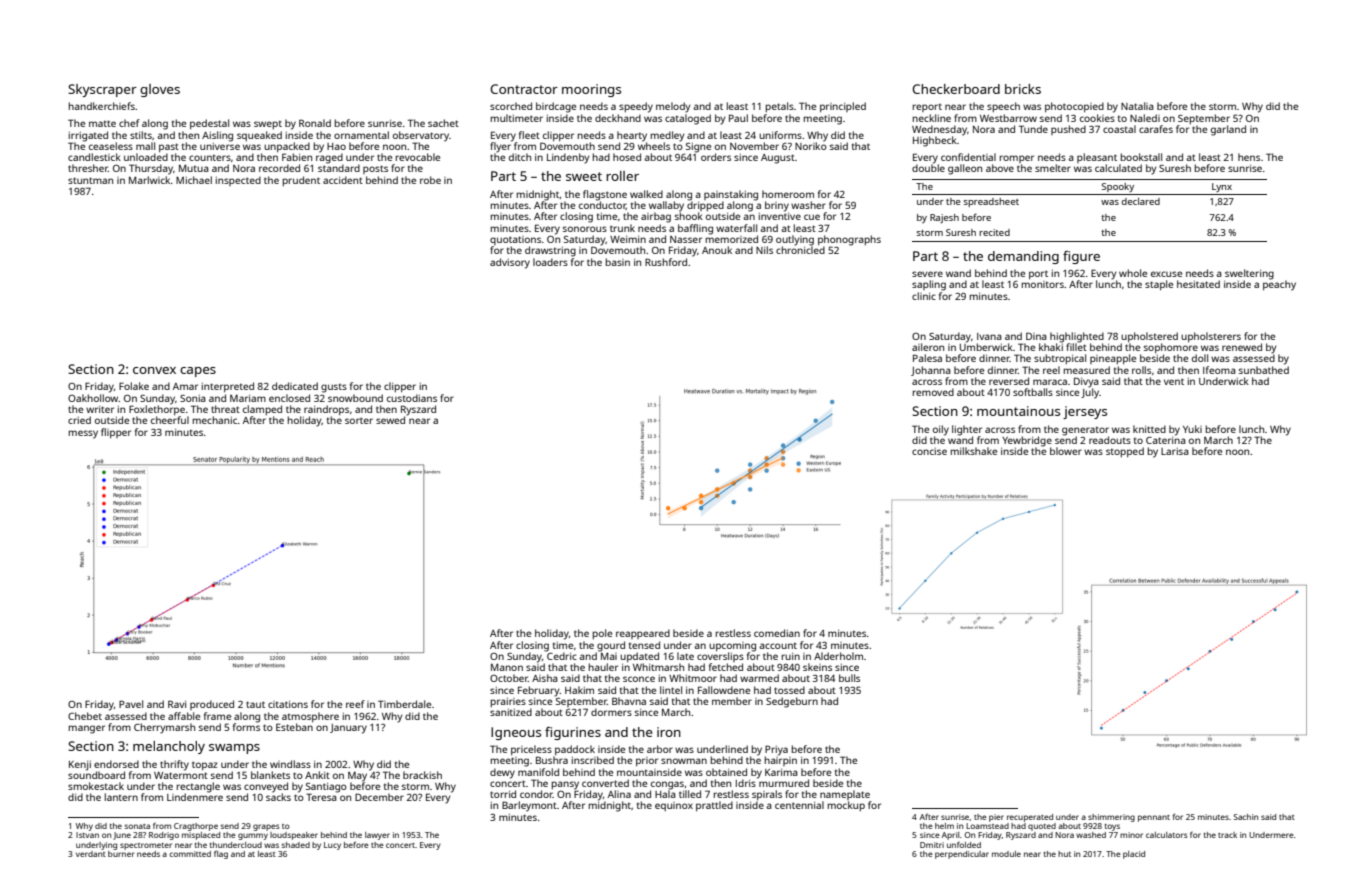 This page has height=887, width=1372. What do you see at coordinates (87, 835) in the page?
I see `Istvan` at bounding box center [87, 835].
